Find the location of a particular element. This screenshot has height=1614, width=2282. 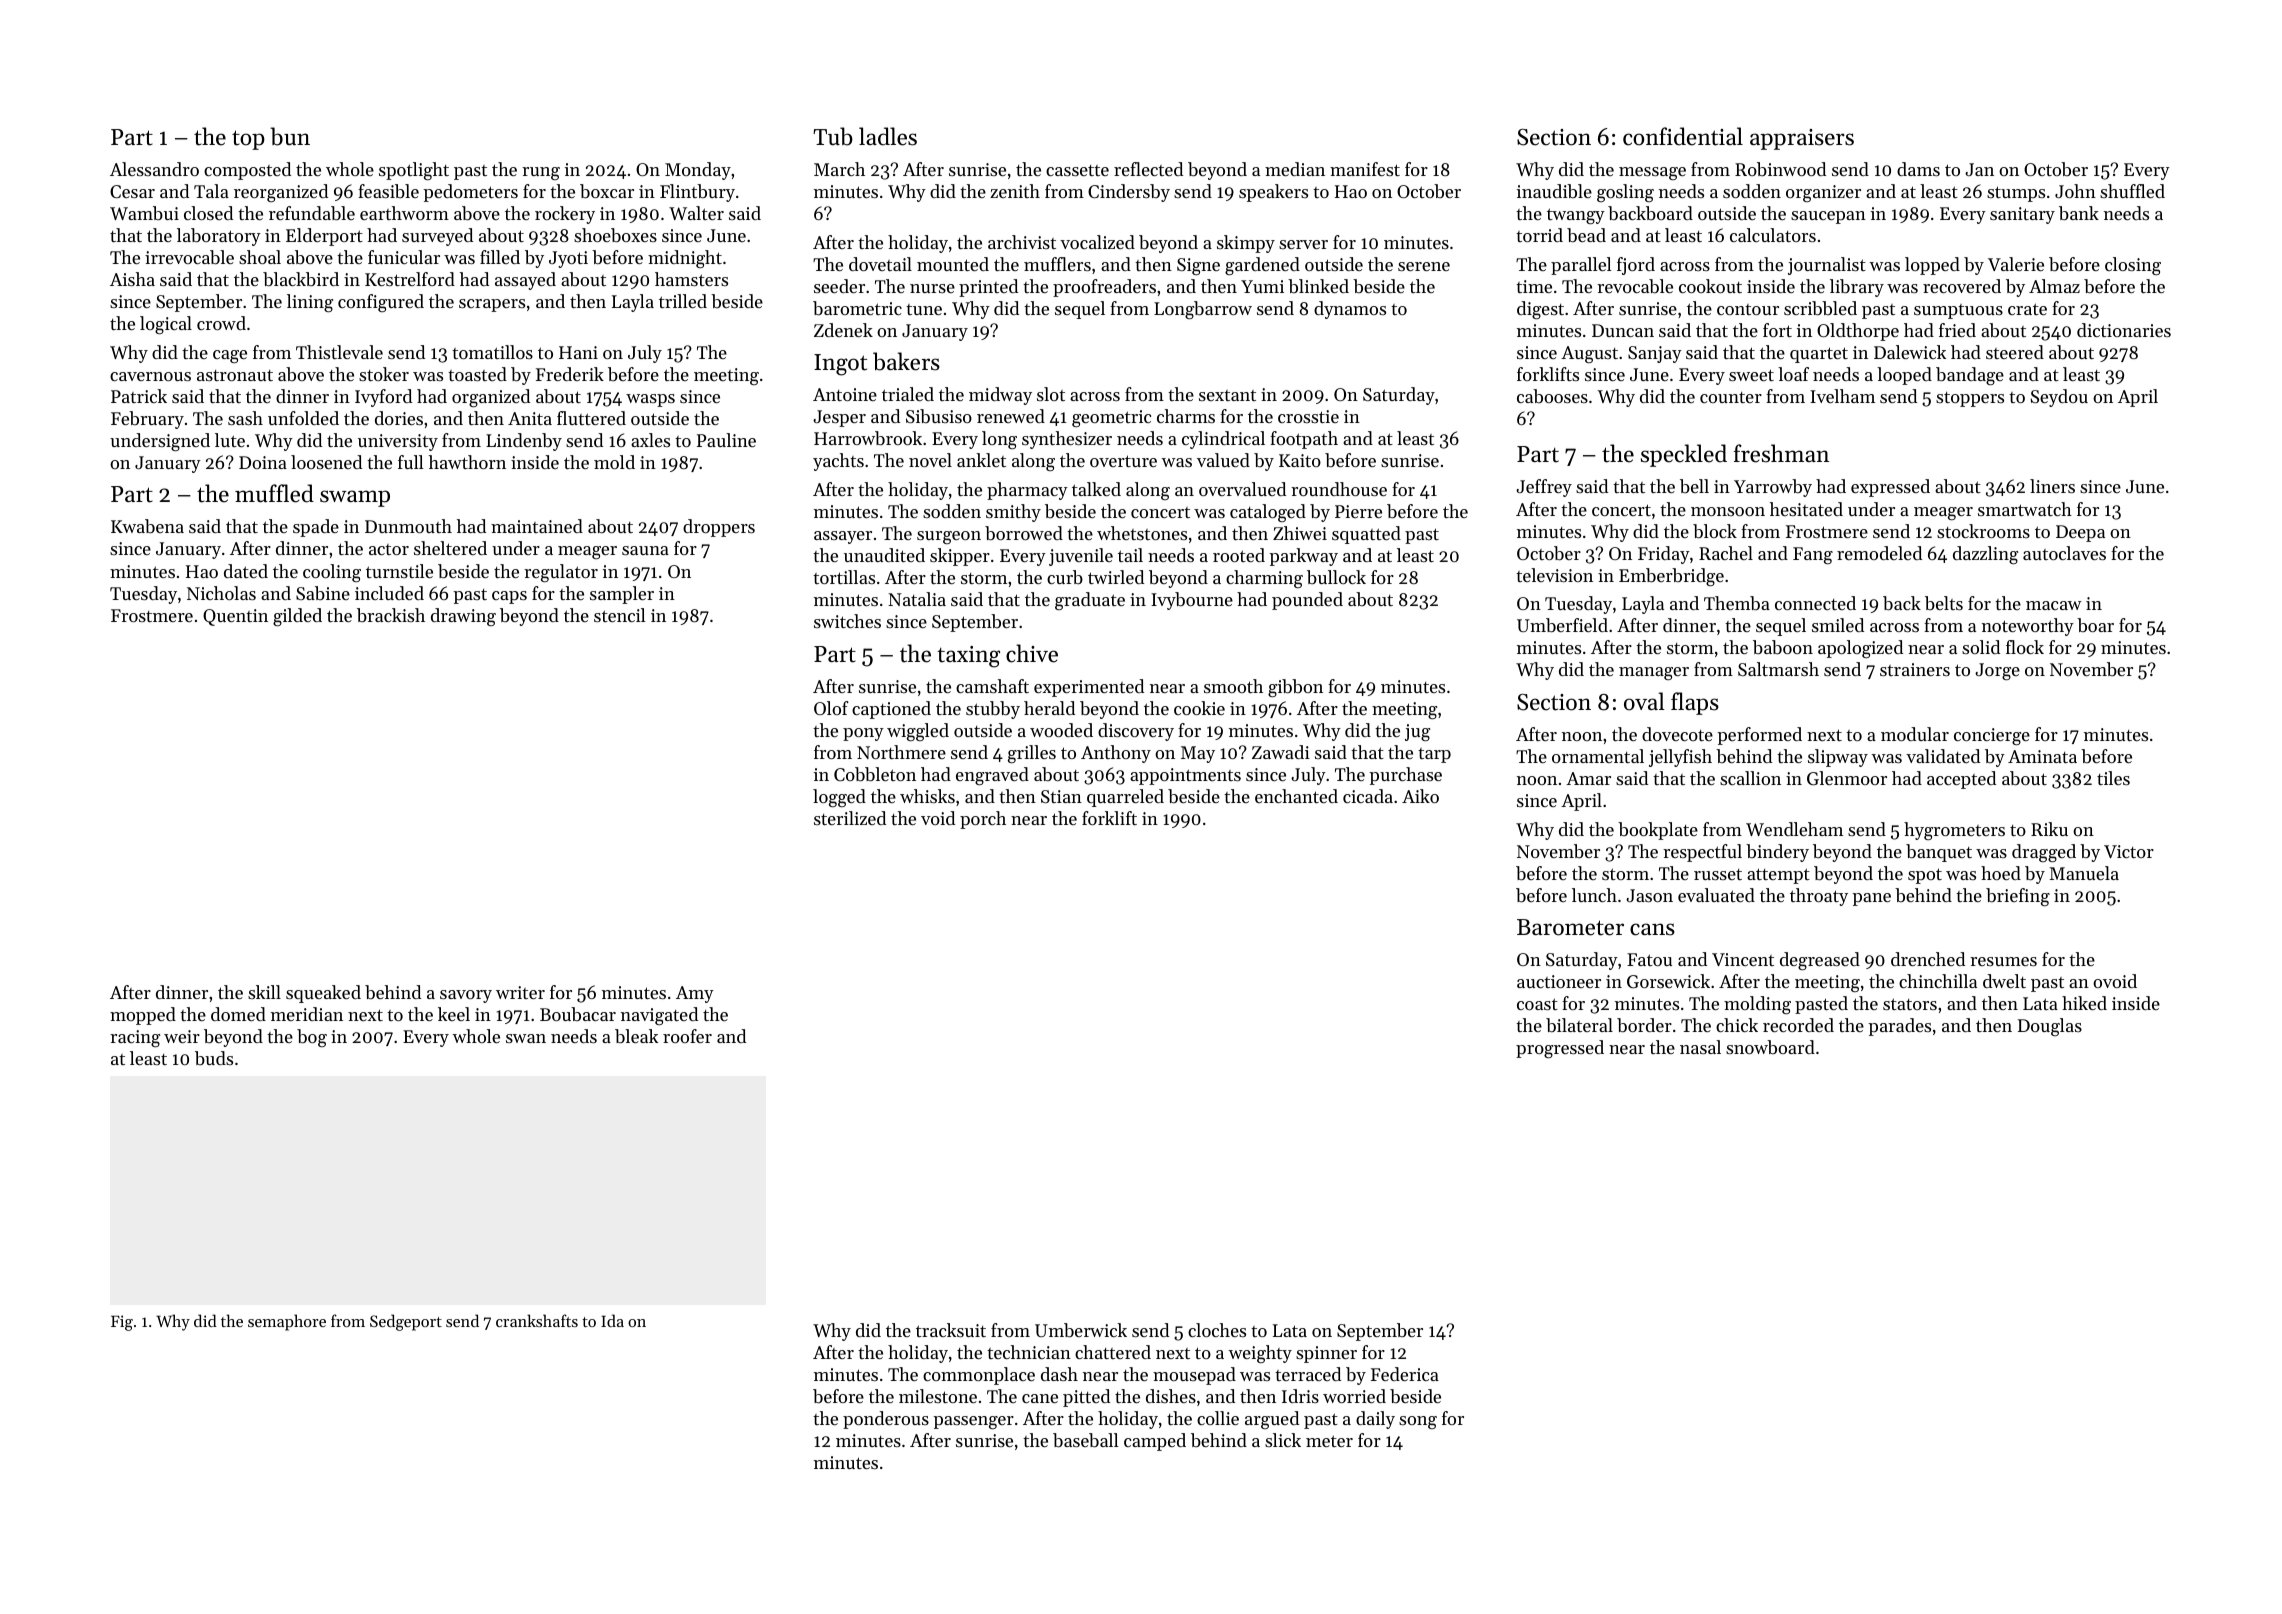

bun is located at coordinates (290, 136).
